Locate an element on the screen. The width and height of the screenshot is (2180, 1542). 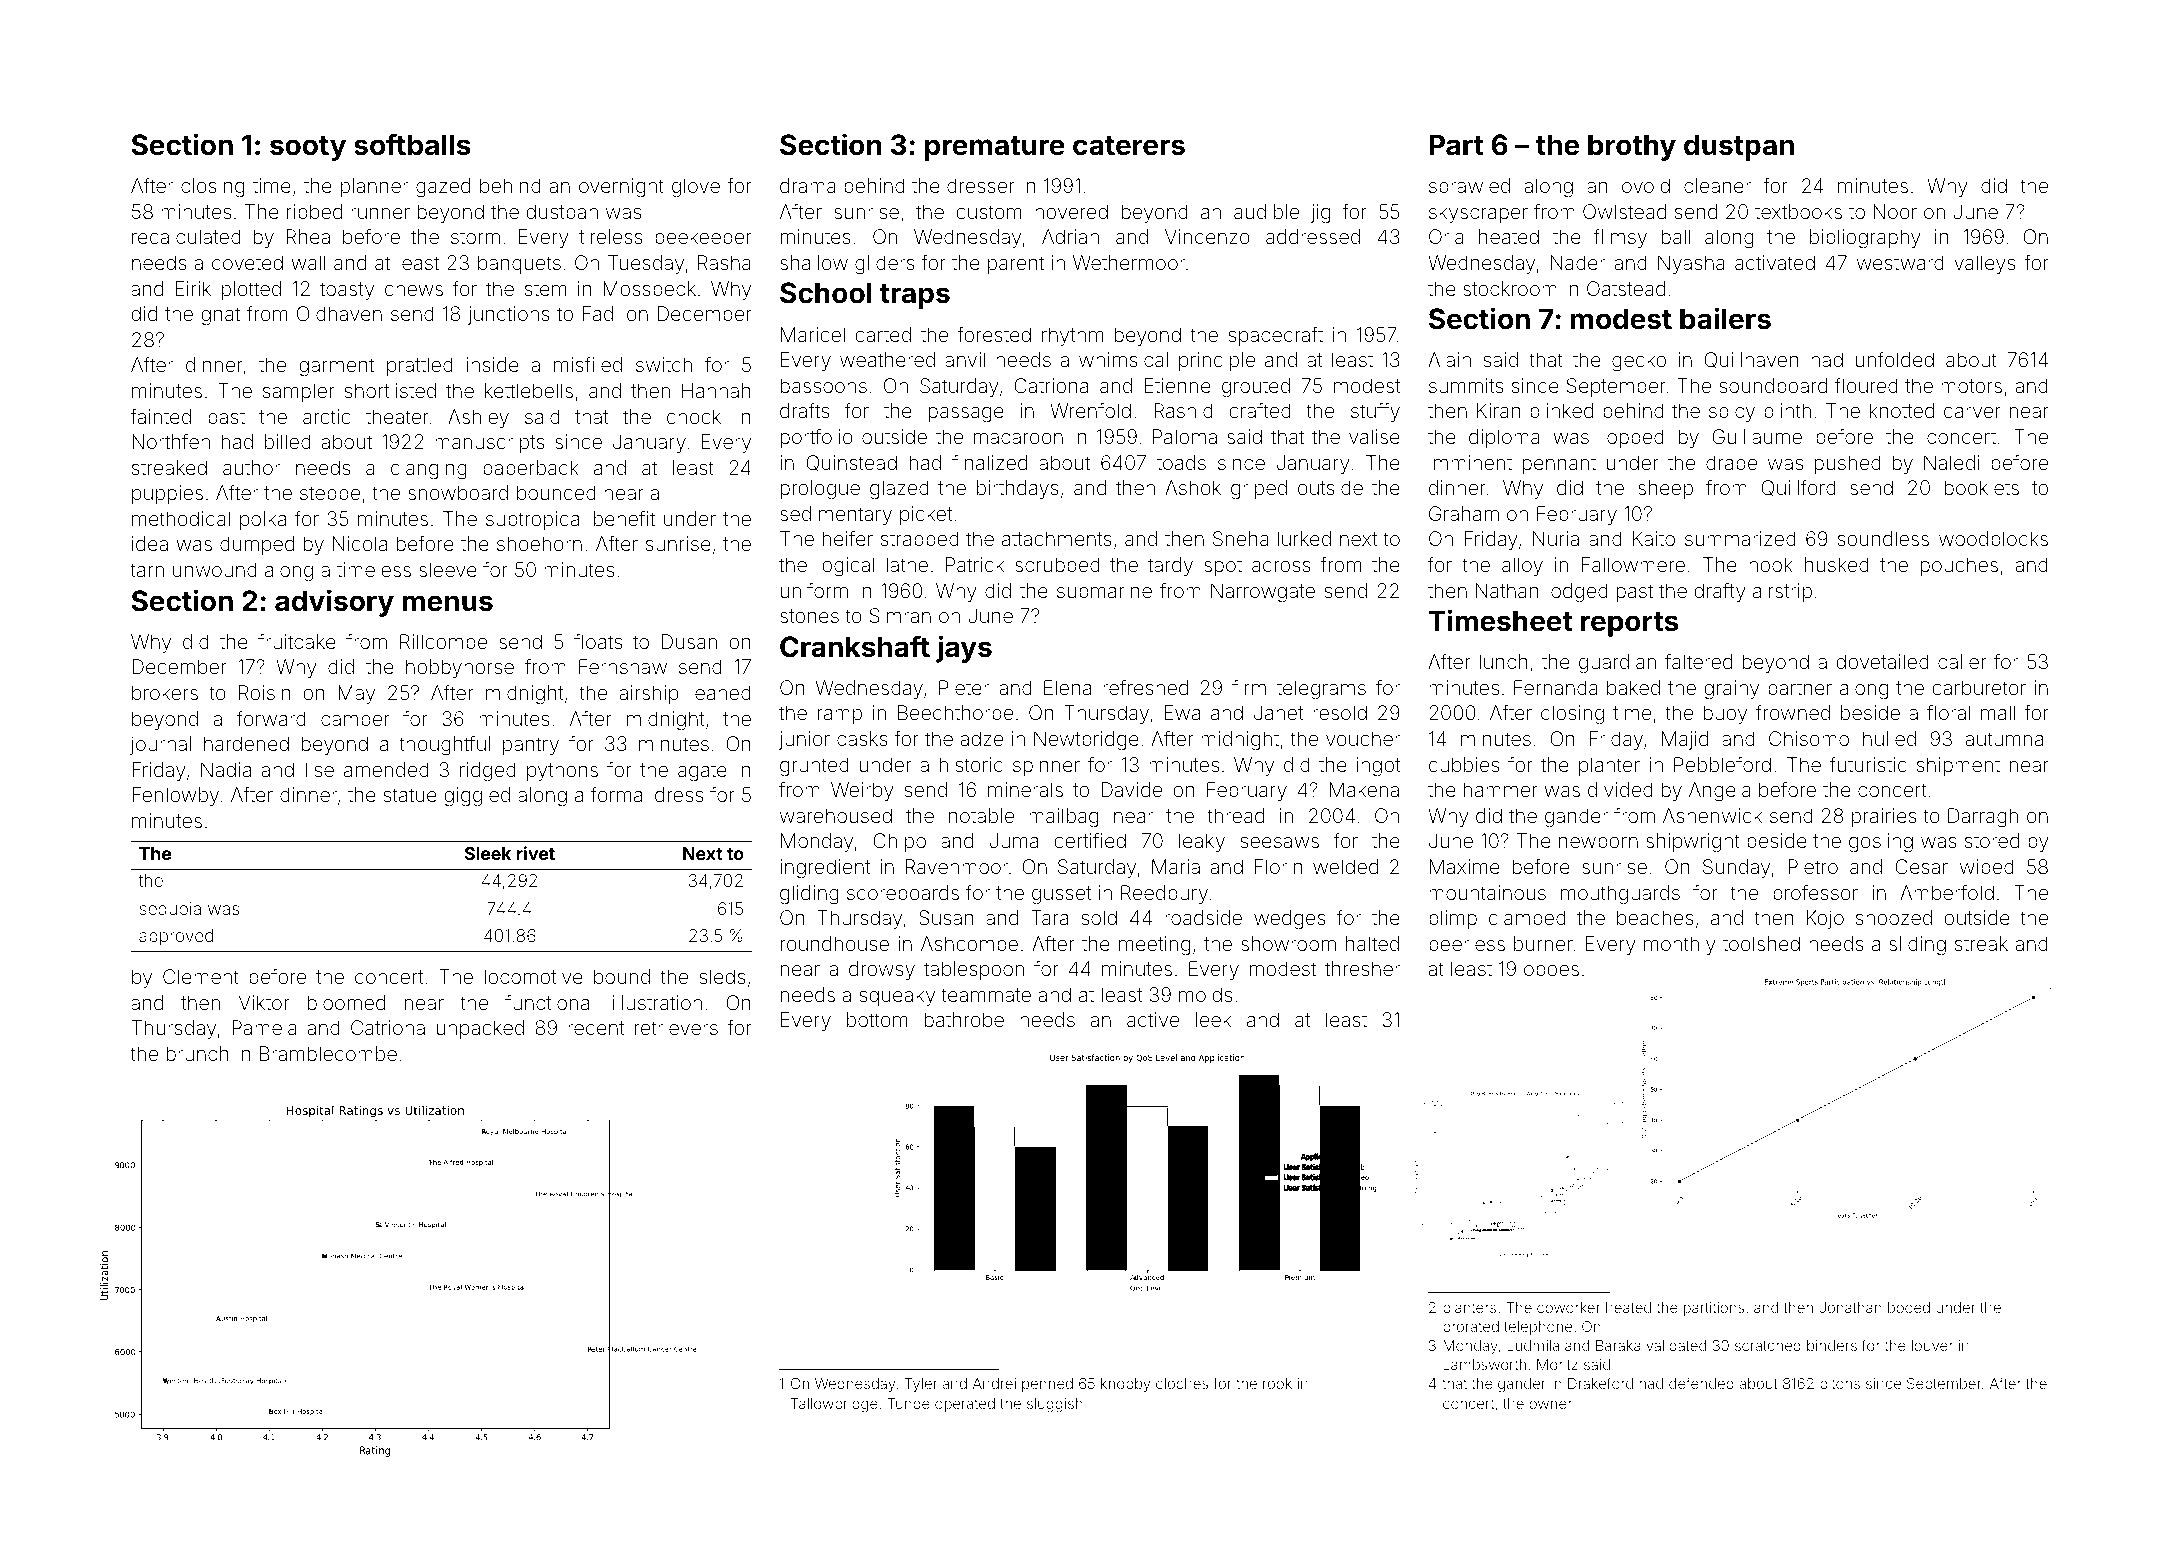
jig is located at coordinates (1320, 214).
